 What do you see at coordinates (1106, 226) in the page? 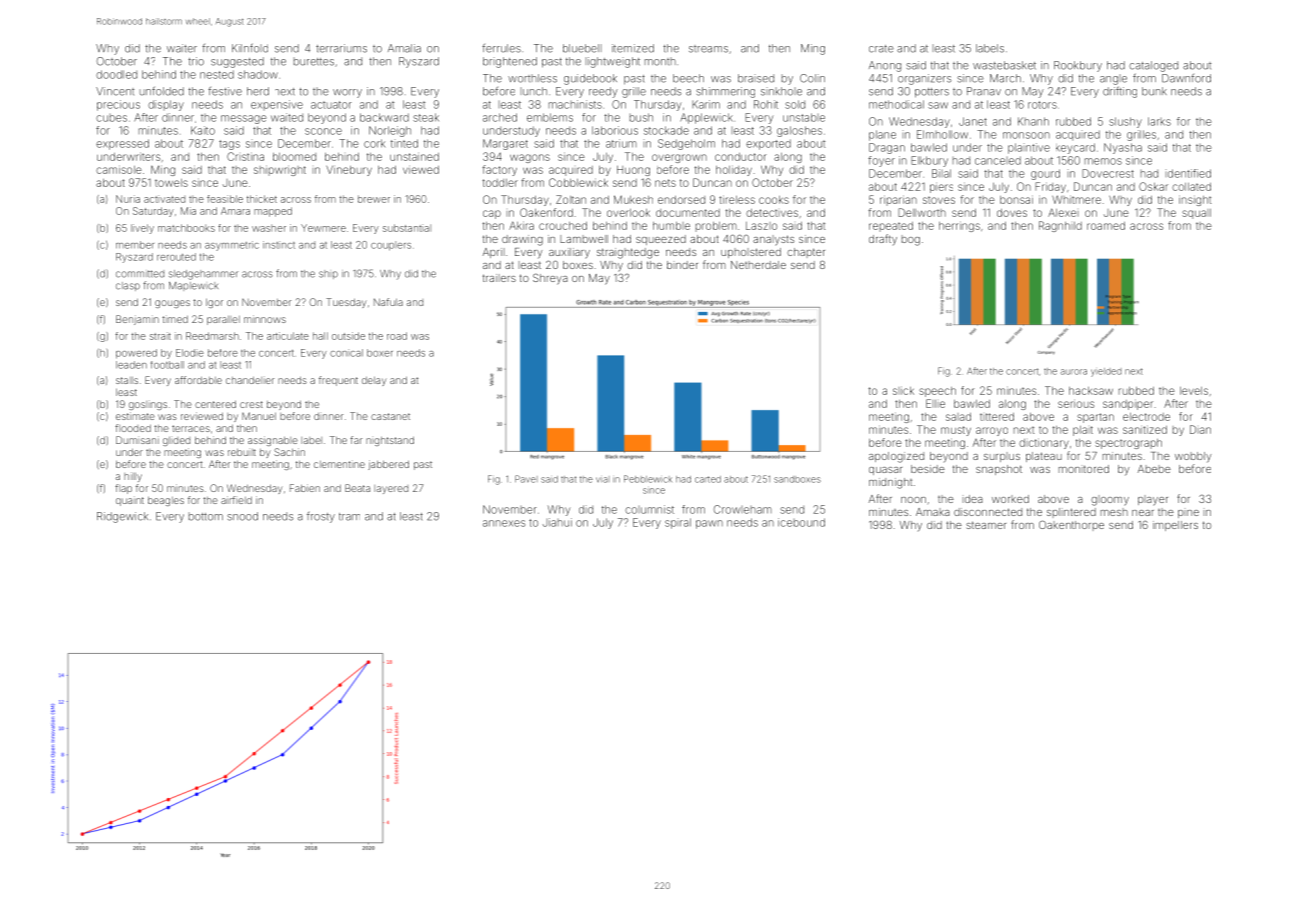
I see `roamed` at bounding box center [1106, 226].
